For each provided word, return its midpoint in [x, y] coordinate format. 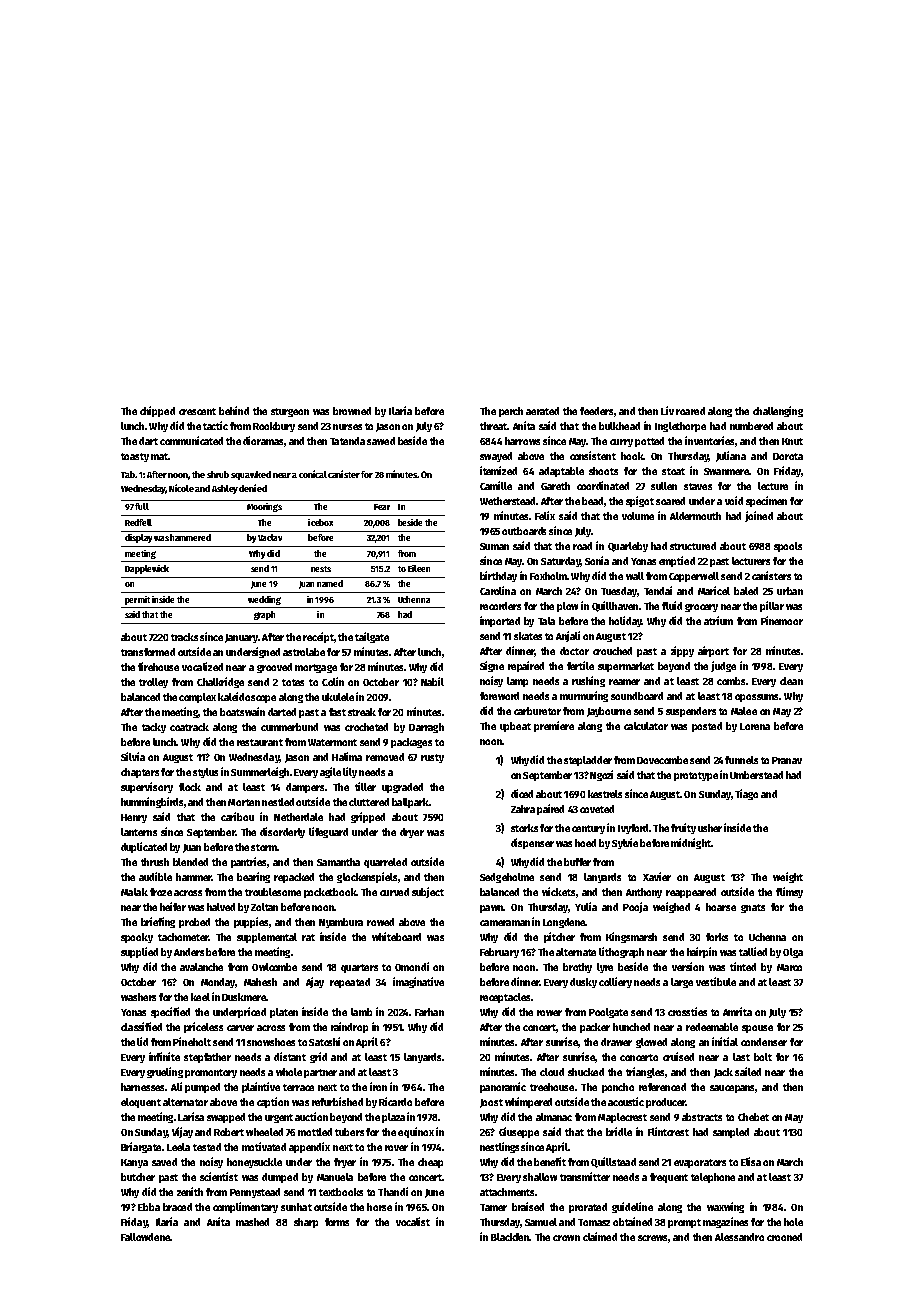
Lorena [755, 726]
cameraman [505, 923]
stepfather [207, 1058]
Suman [494, 546]
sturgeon [290, 412]
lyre [605, 968]
